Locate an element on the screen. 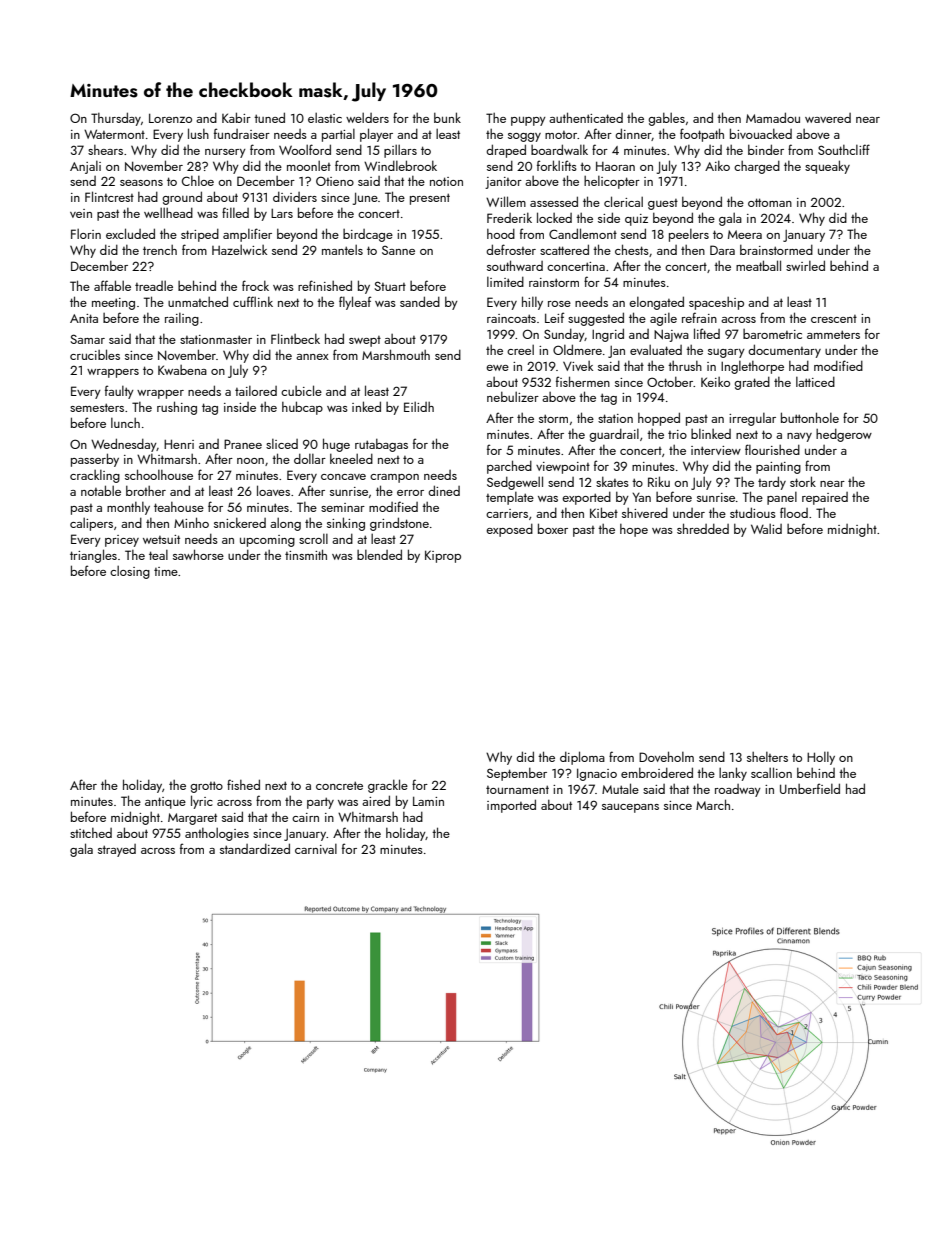 This screenshot has width=952, height=1233. wavered is located at coordinates (828, 118).
